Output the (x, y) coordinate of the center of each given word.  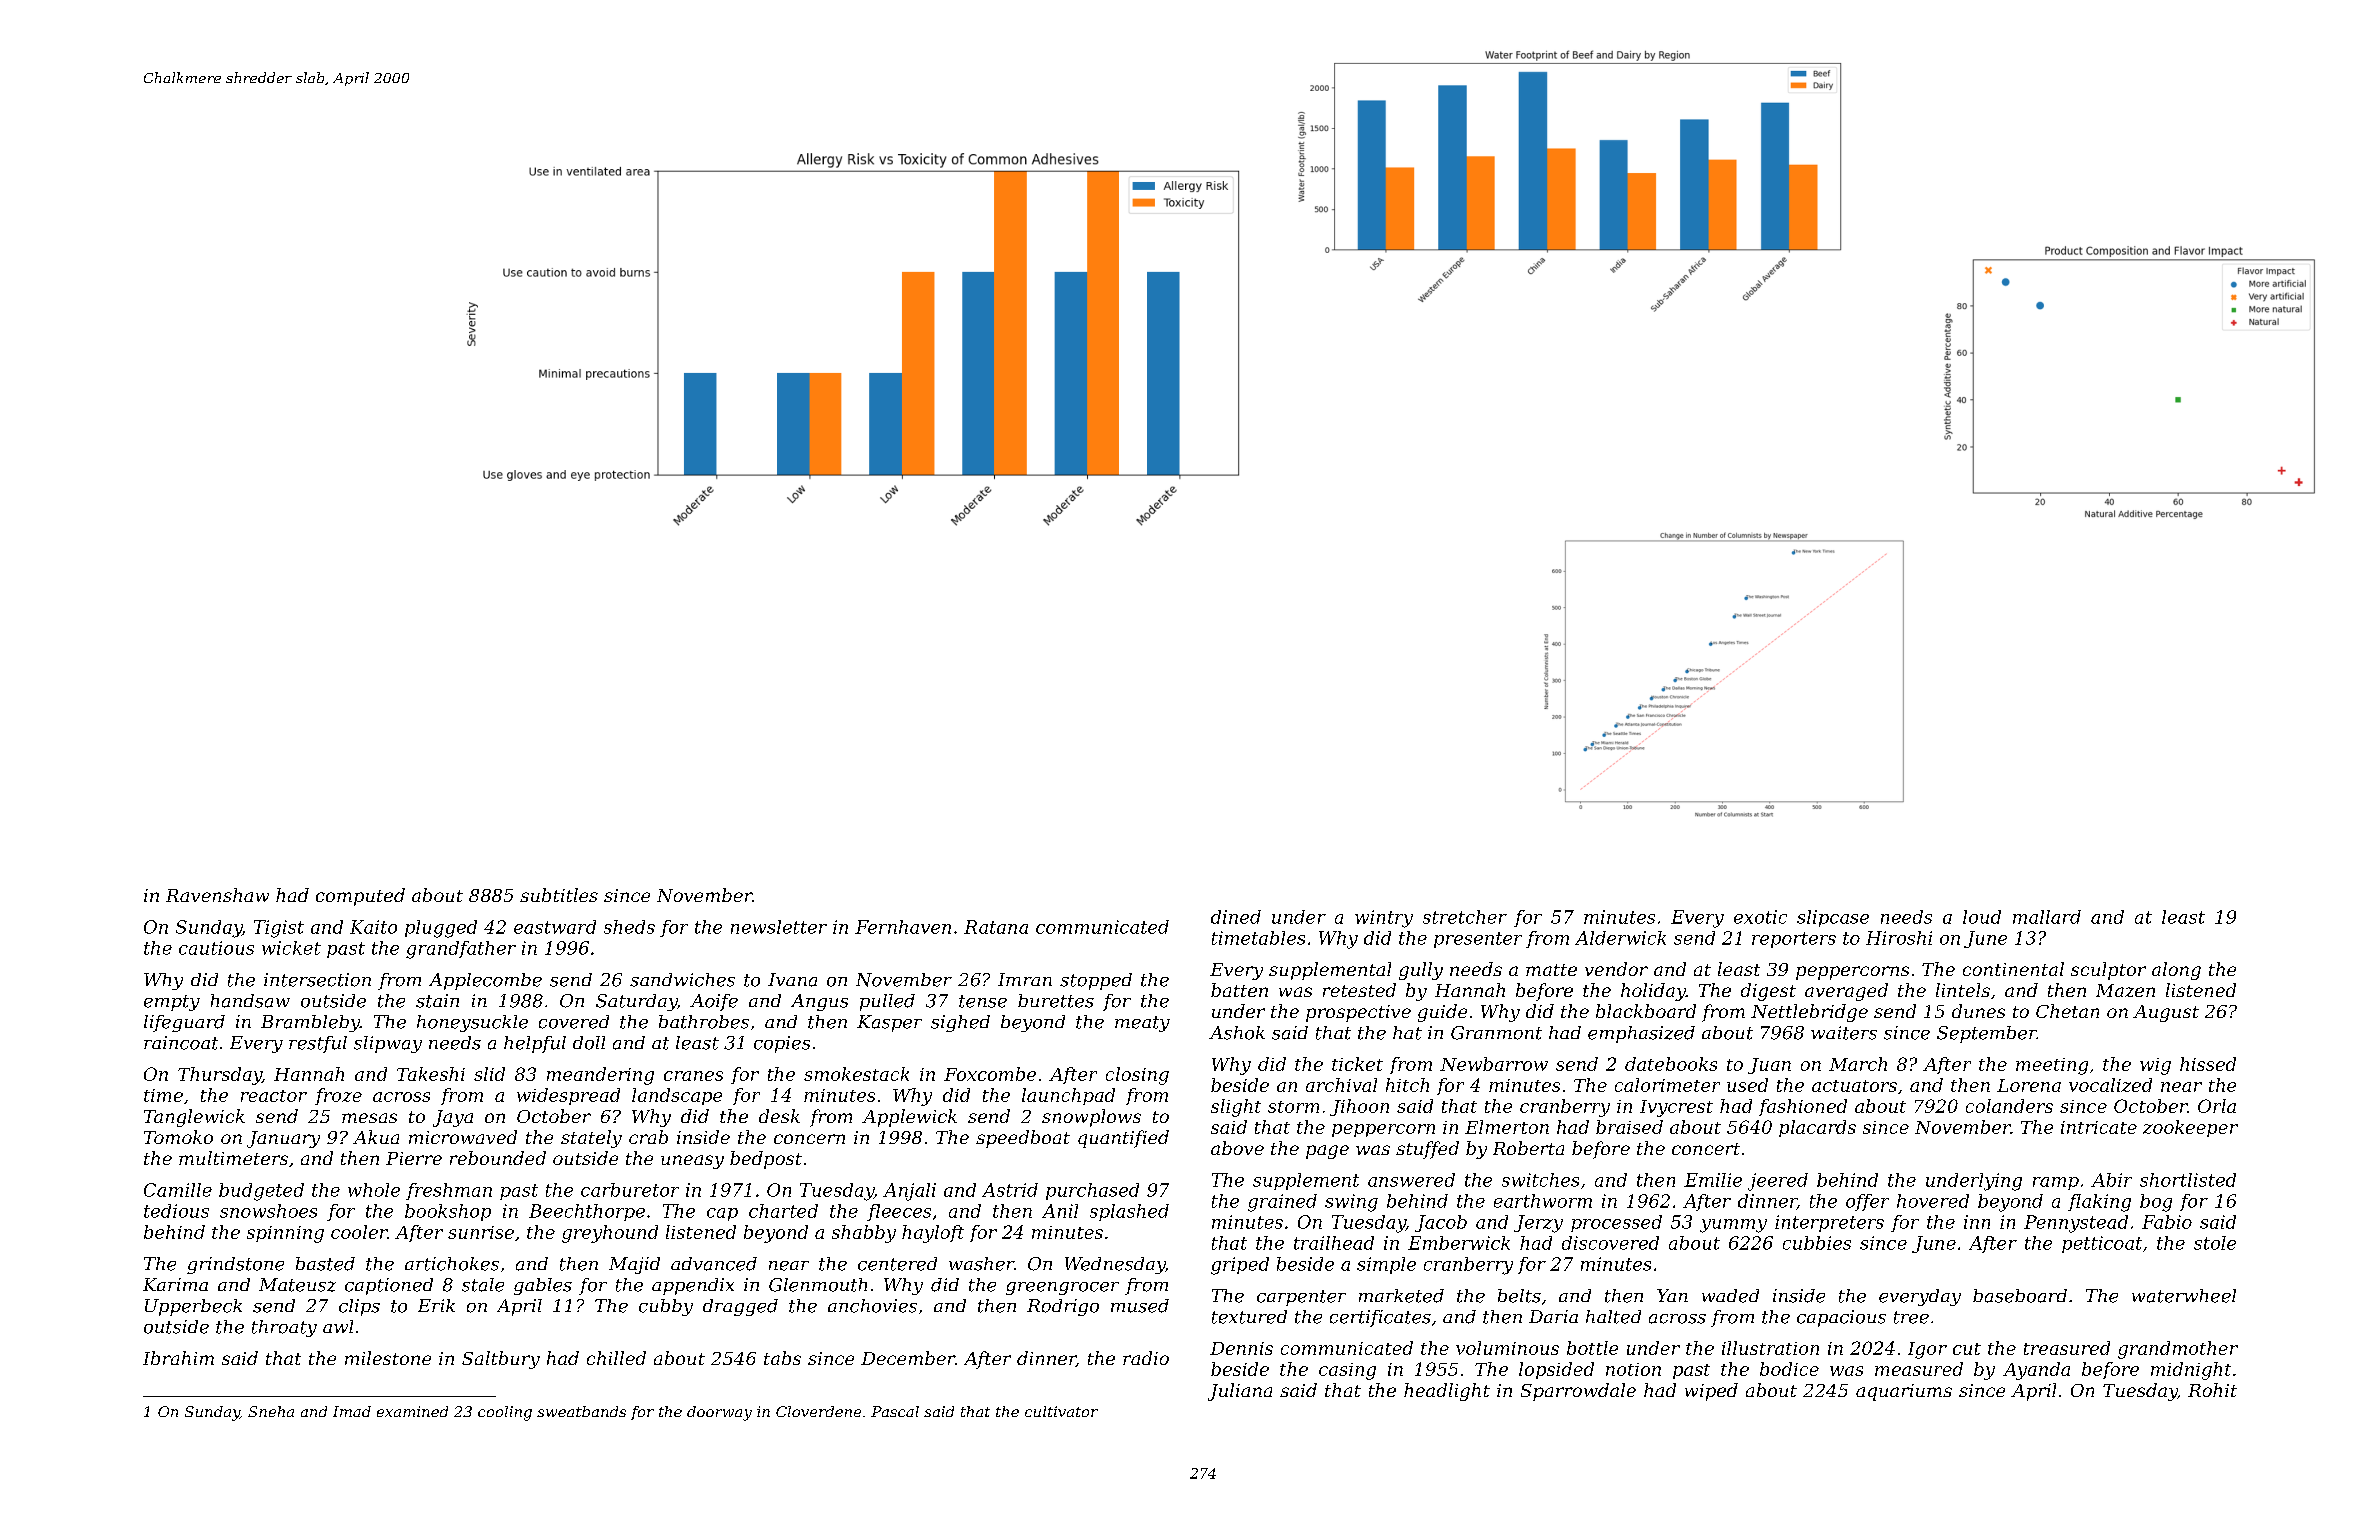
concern (809, 1139)
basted (325, 1264)
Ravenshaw (217, 895)
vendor (1616, 969)
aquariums (1904, 1392)
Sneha (271, 1411)
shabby (864, 1234)
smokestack (856, 1074)
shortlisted (2188, 1180)
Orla (2217, 1106)
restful (318, 1044)
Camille (178, 1190)
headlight (1447, 1392)
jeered (1778, 1182)
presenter (1478, 940)
